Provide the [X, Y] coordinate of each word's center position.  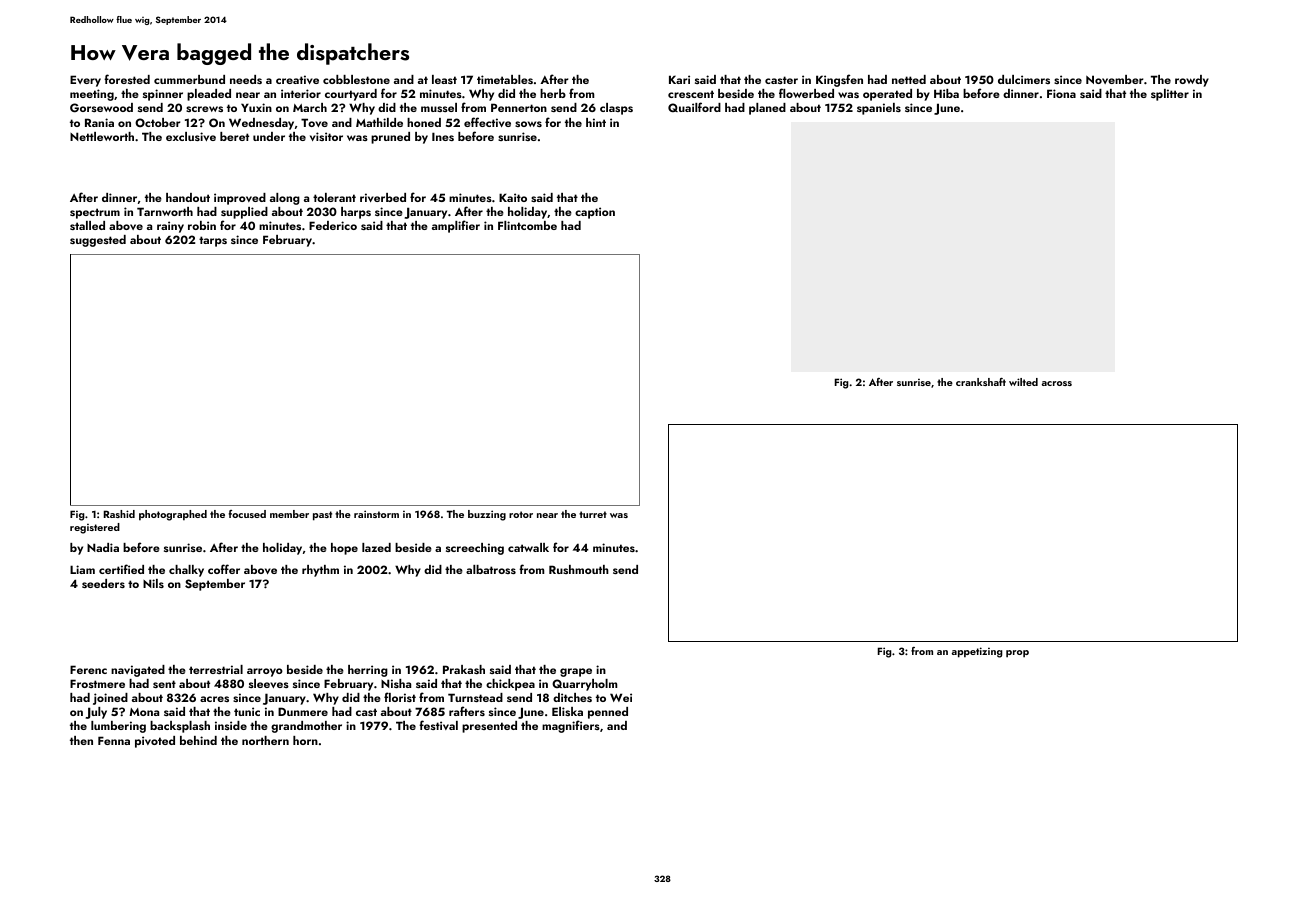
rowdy [1192, 81]
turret [593, 514]
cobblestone [356, 79]
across [1057, 383]
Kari [679, 79]
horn [305, 740]
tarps [213, 241]
